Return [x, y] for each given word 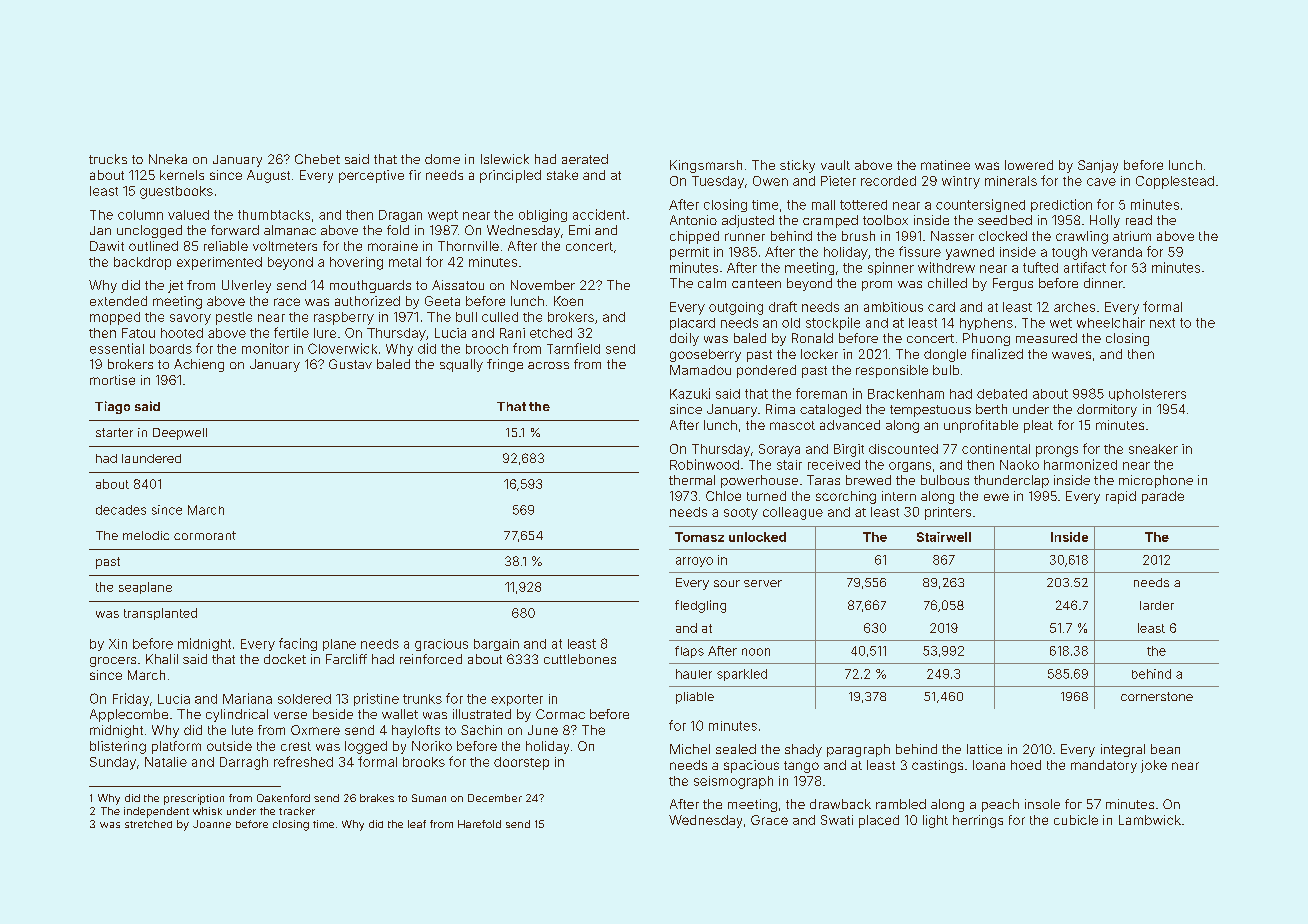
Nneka [168, 159]
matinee [945, 165]
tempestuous [930, 411]
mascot [792, 425]
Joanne [212, 824]
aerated [585, 159]
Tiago [112, 407]
